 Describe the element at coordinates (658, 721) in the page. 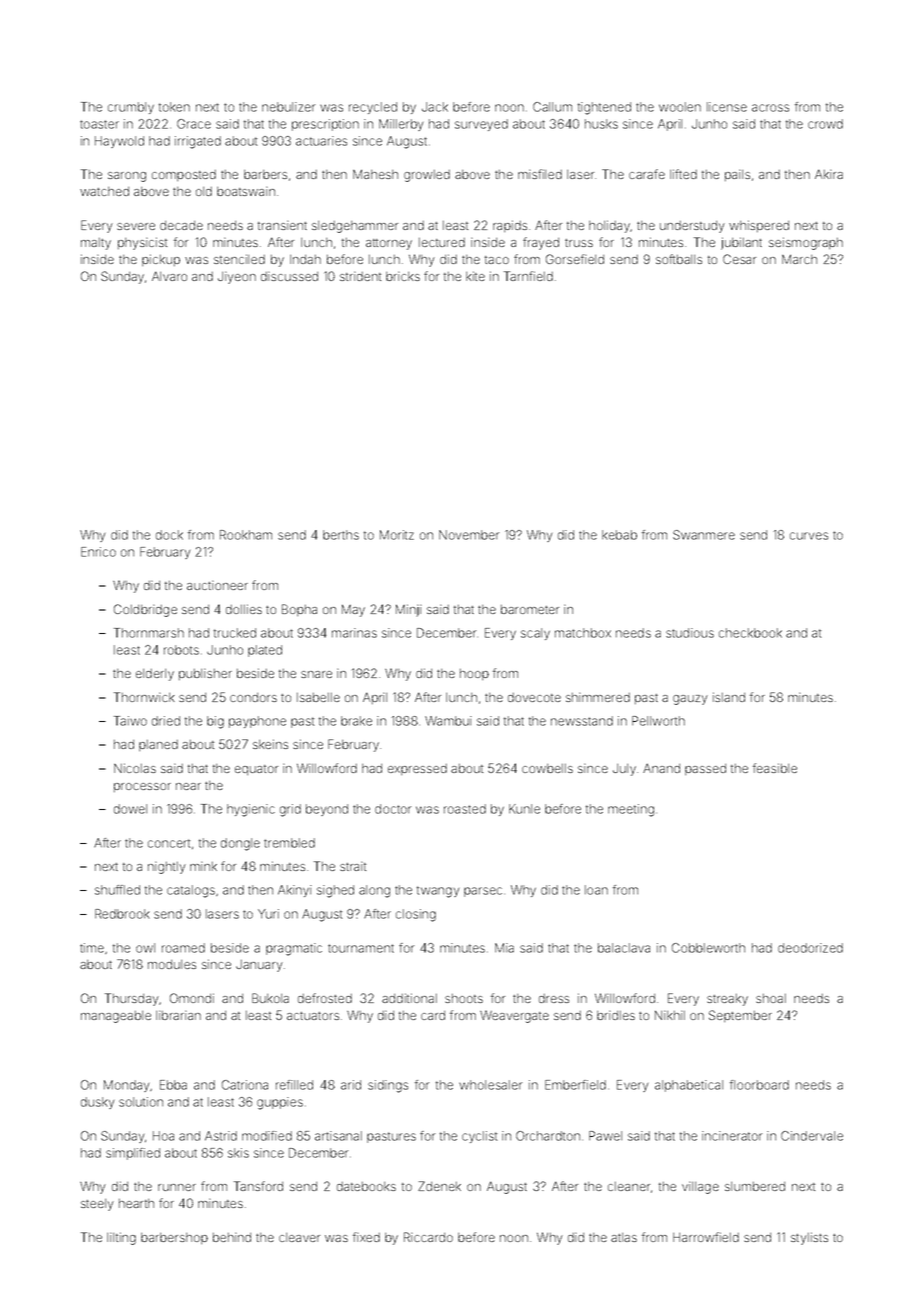

I see `Pellworth` at that location.
